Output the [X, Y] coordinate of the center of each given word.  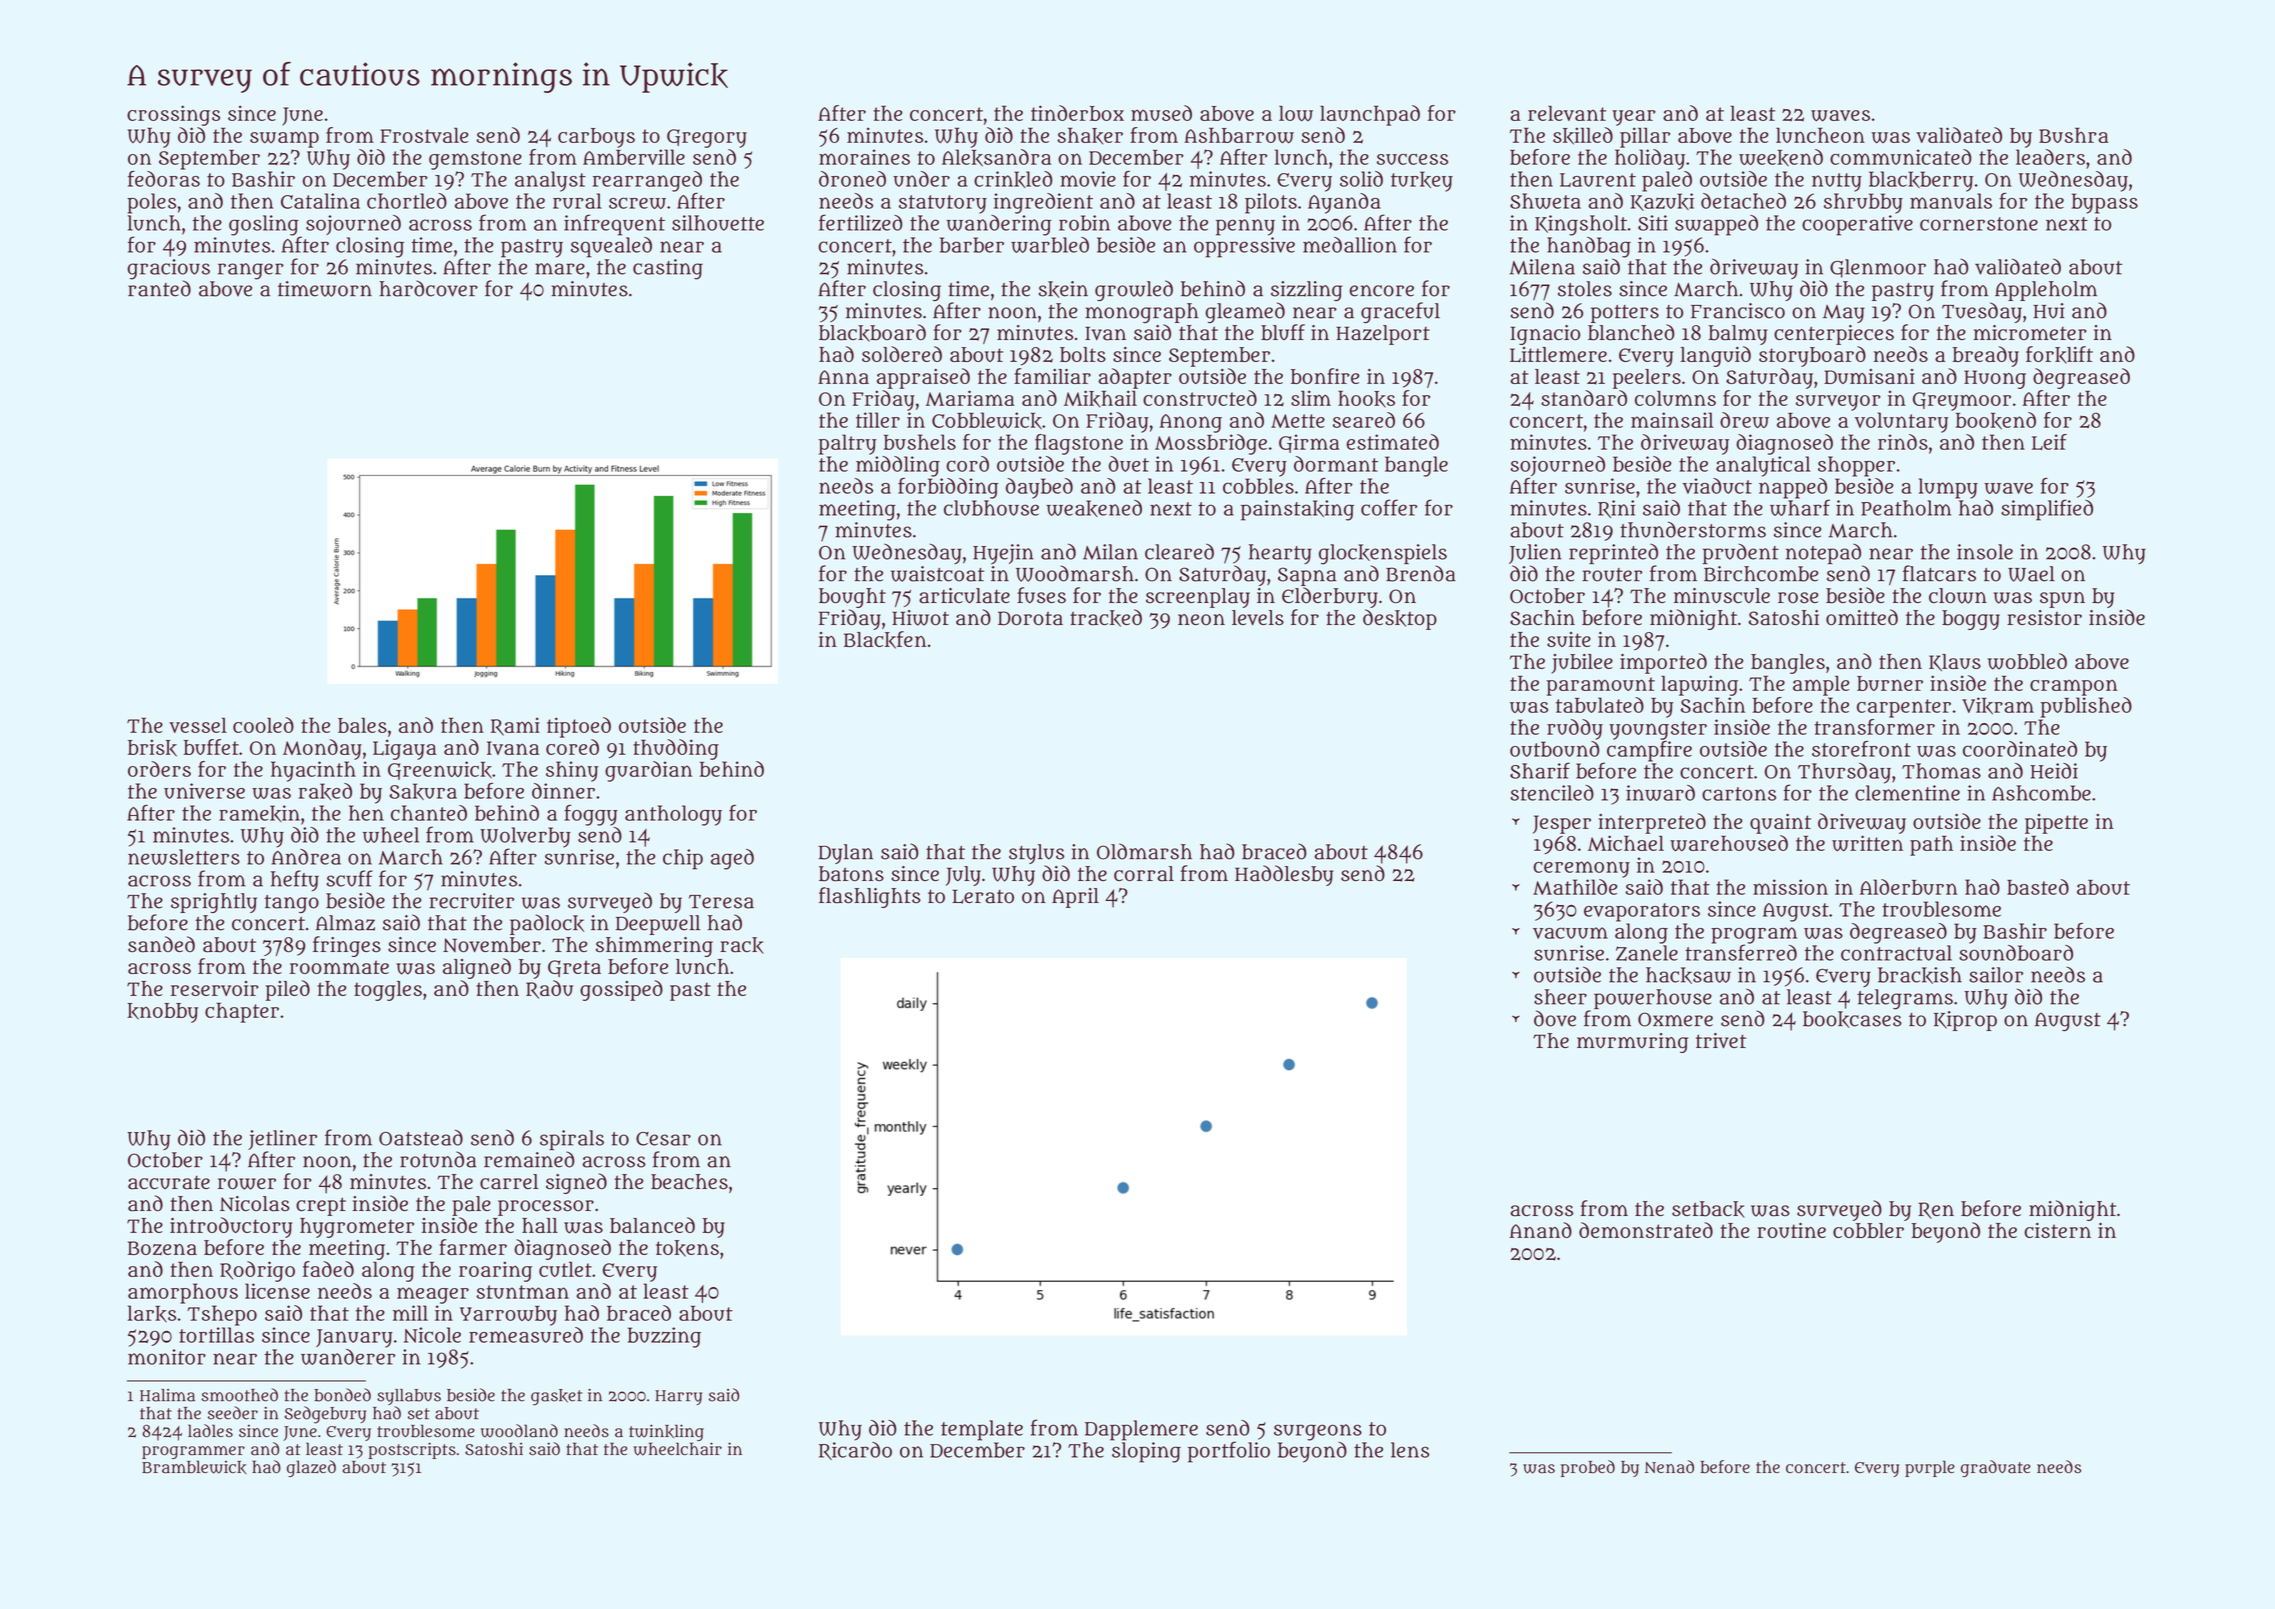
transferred [1741, 952]
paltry [847, 444]
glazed [311, 1468]
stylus [1036, 854]
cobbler [1868, 1230]
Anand [1541, 1230]
